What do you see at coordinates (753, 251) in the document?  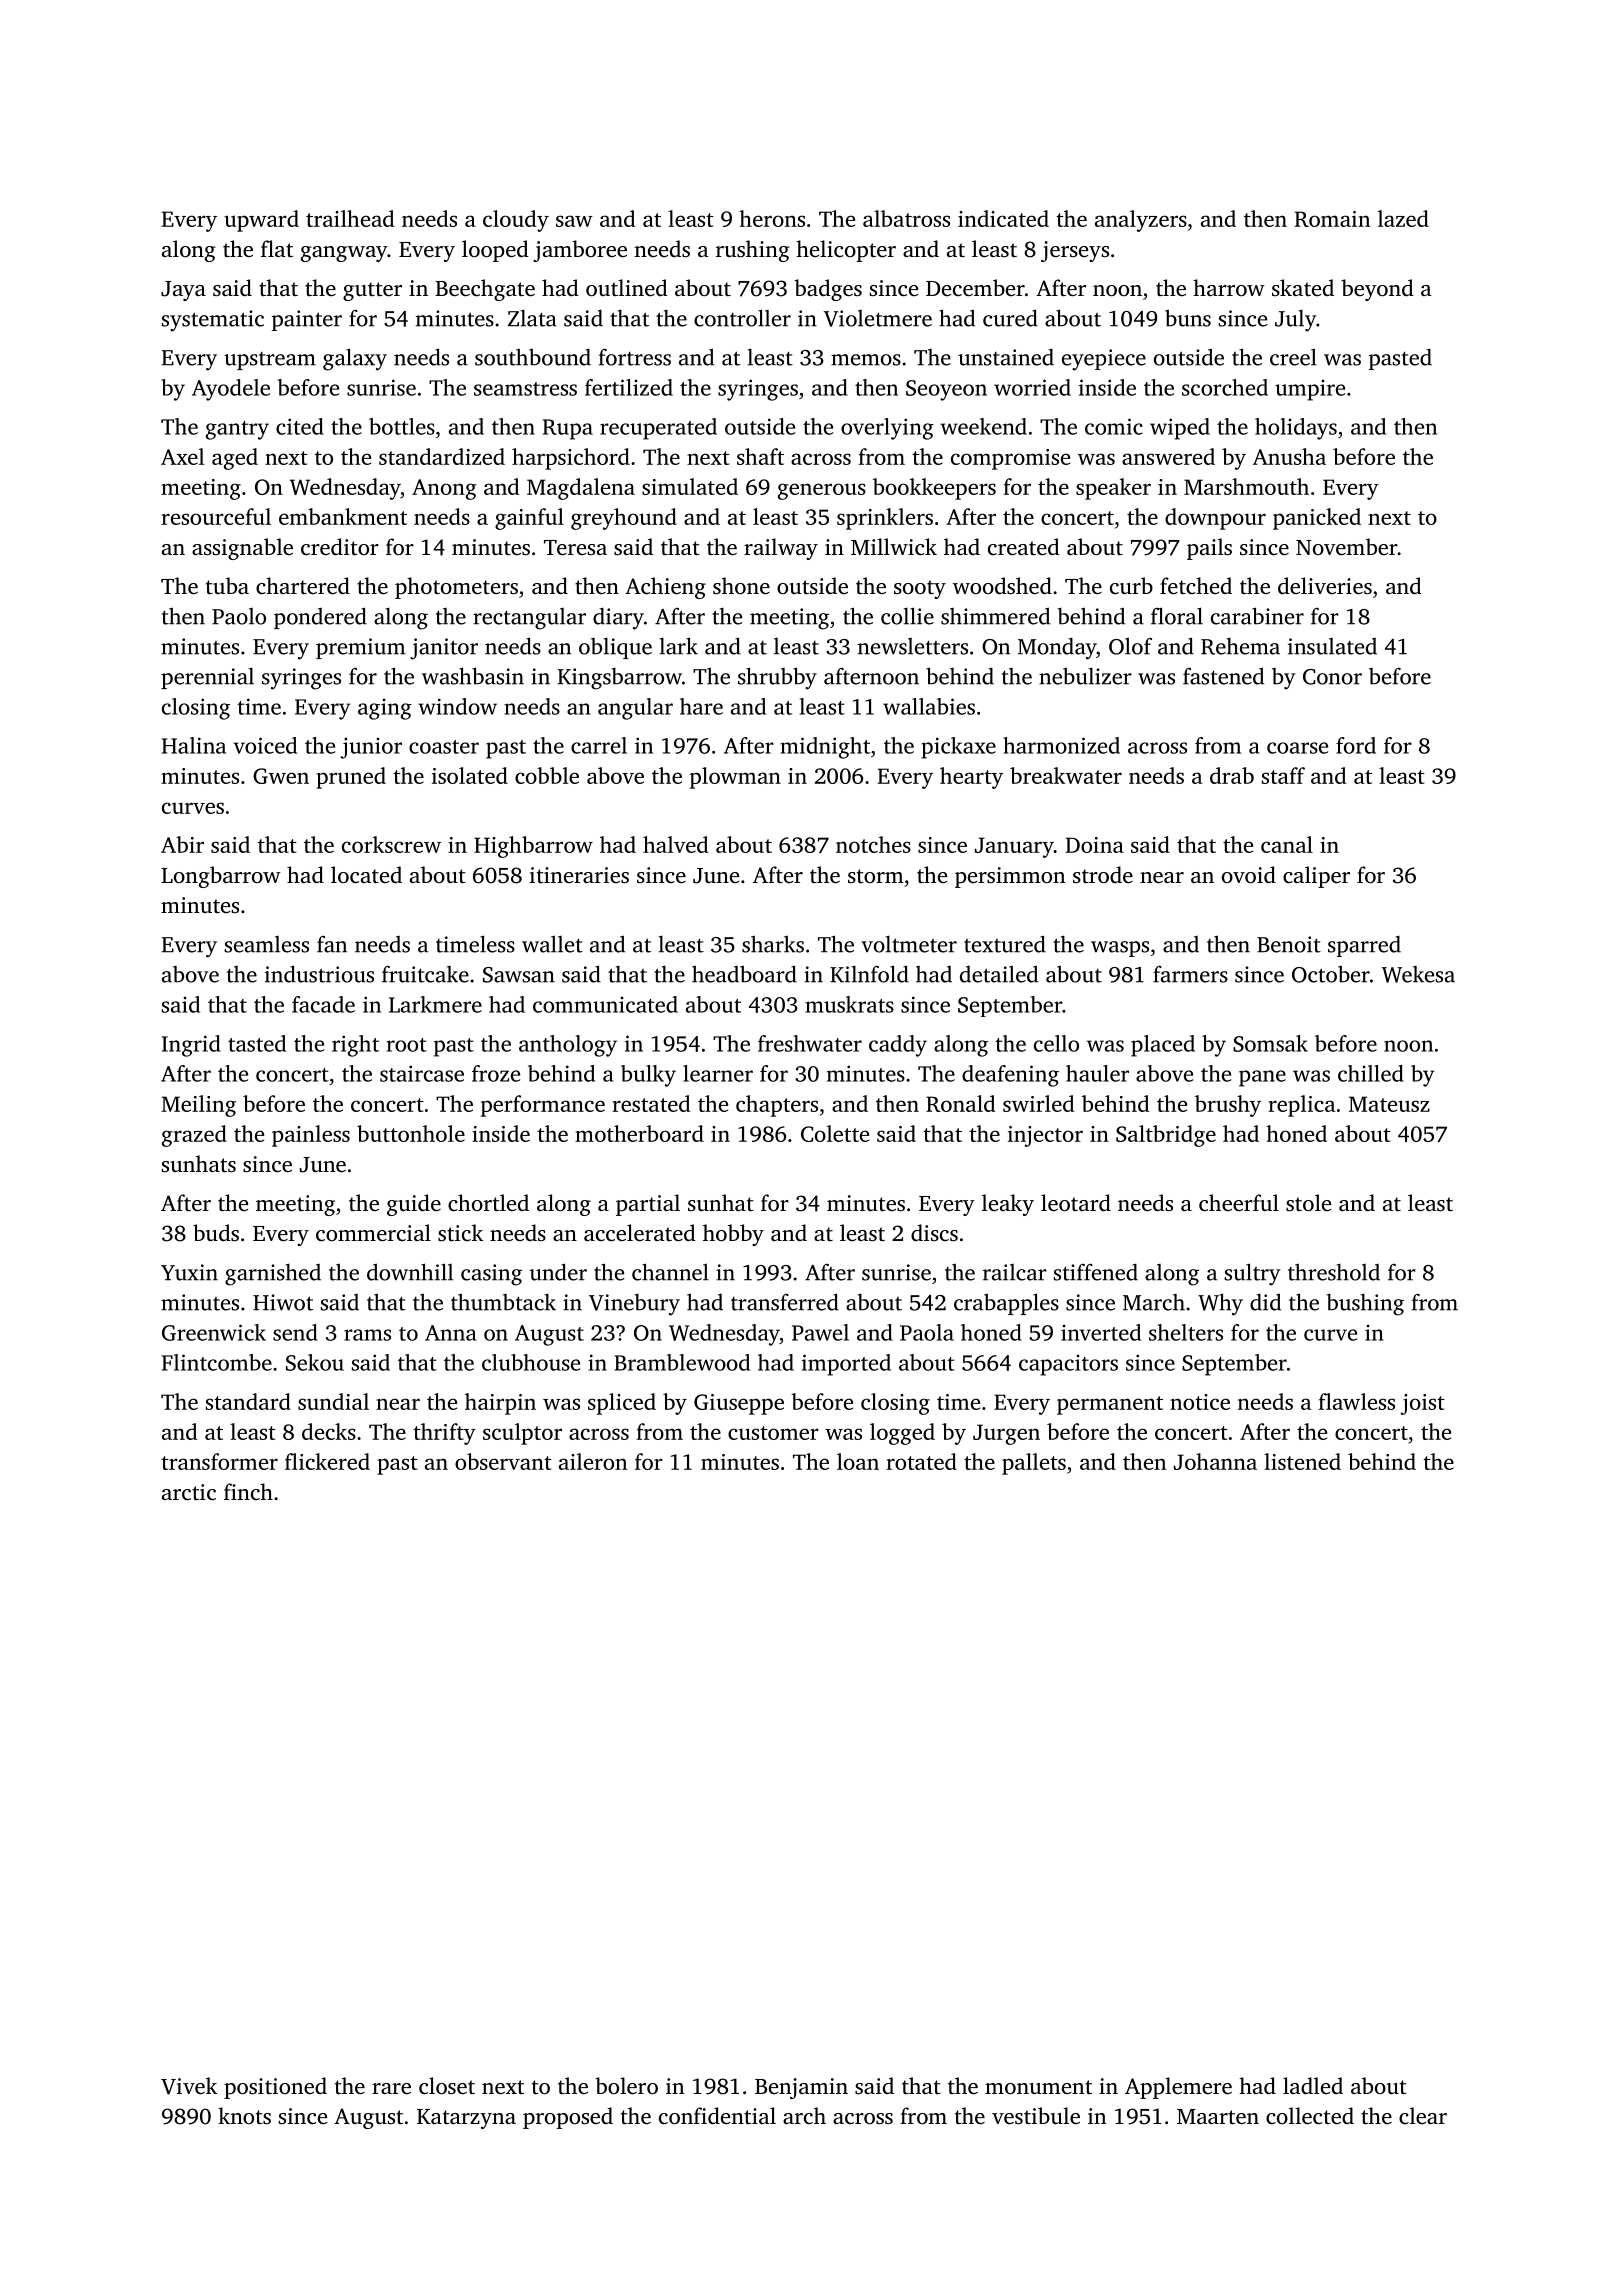 I see `rushing` at bounding box center [753, 251].
